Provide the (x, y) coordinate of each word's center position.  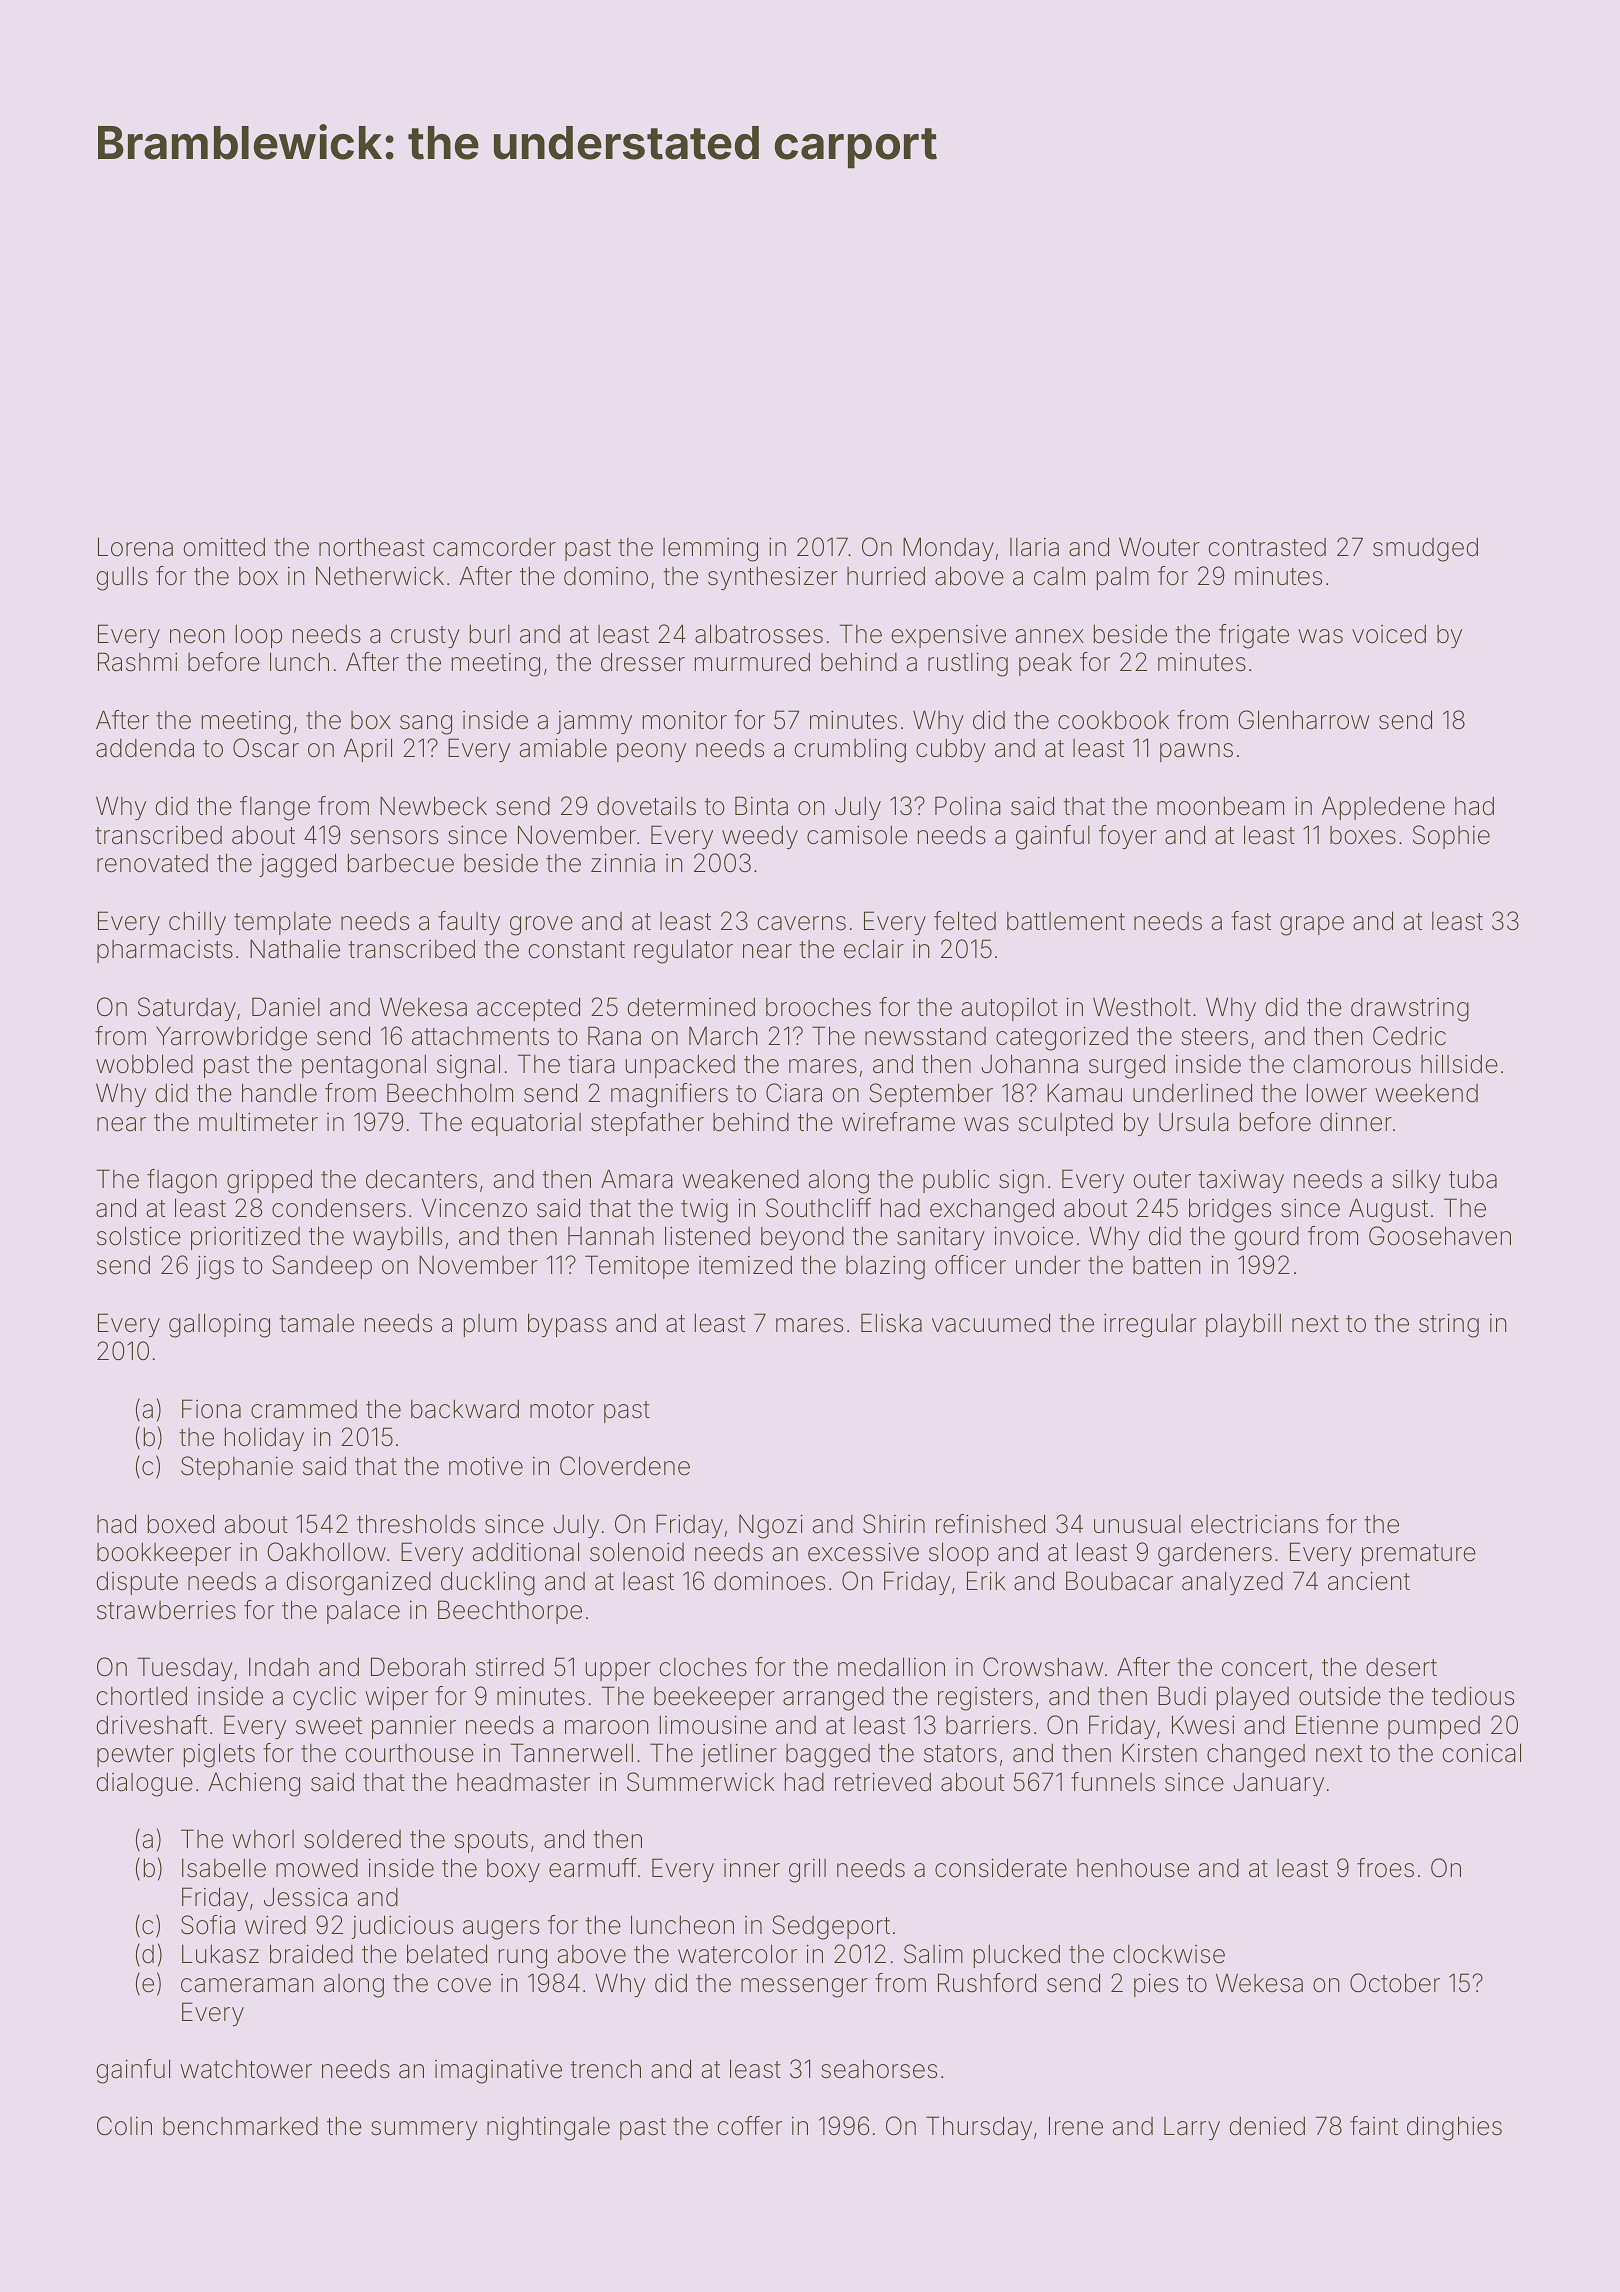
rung (523, 1959)
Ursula (1194, 1122)
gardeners (1215, 1554)
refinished (990, 1524)
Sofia (208, 1925)
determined (691, 1007)
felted (965, 921)
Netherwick (380, 576)
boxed (181, 1524)
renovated (152, 863)
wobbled (144, 1064)
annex (1050, 636)
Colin (124, 2126)
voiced (1389, 634)
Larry (1192, 2128)
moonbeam (1220, 806)
